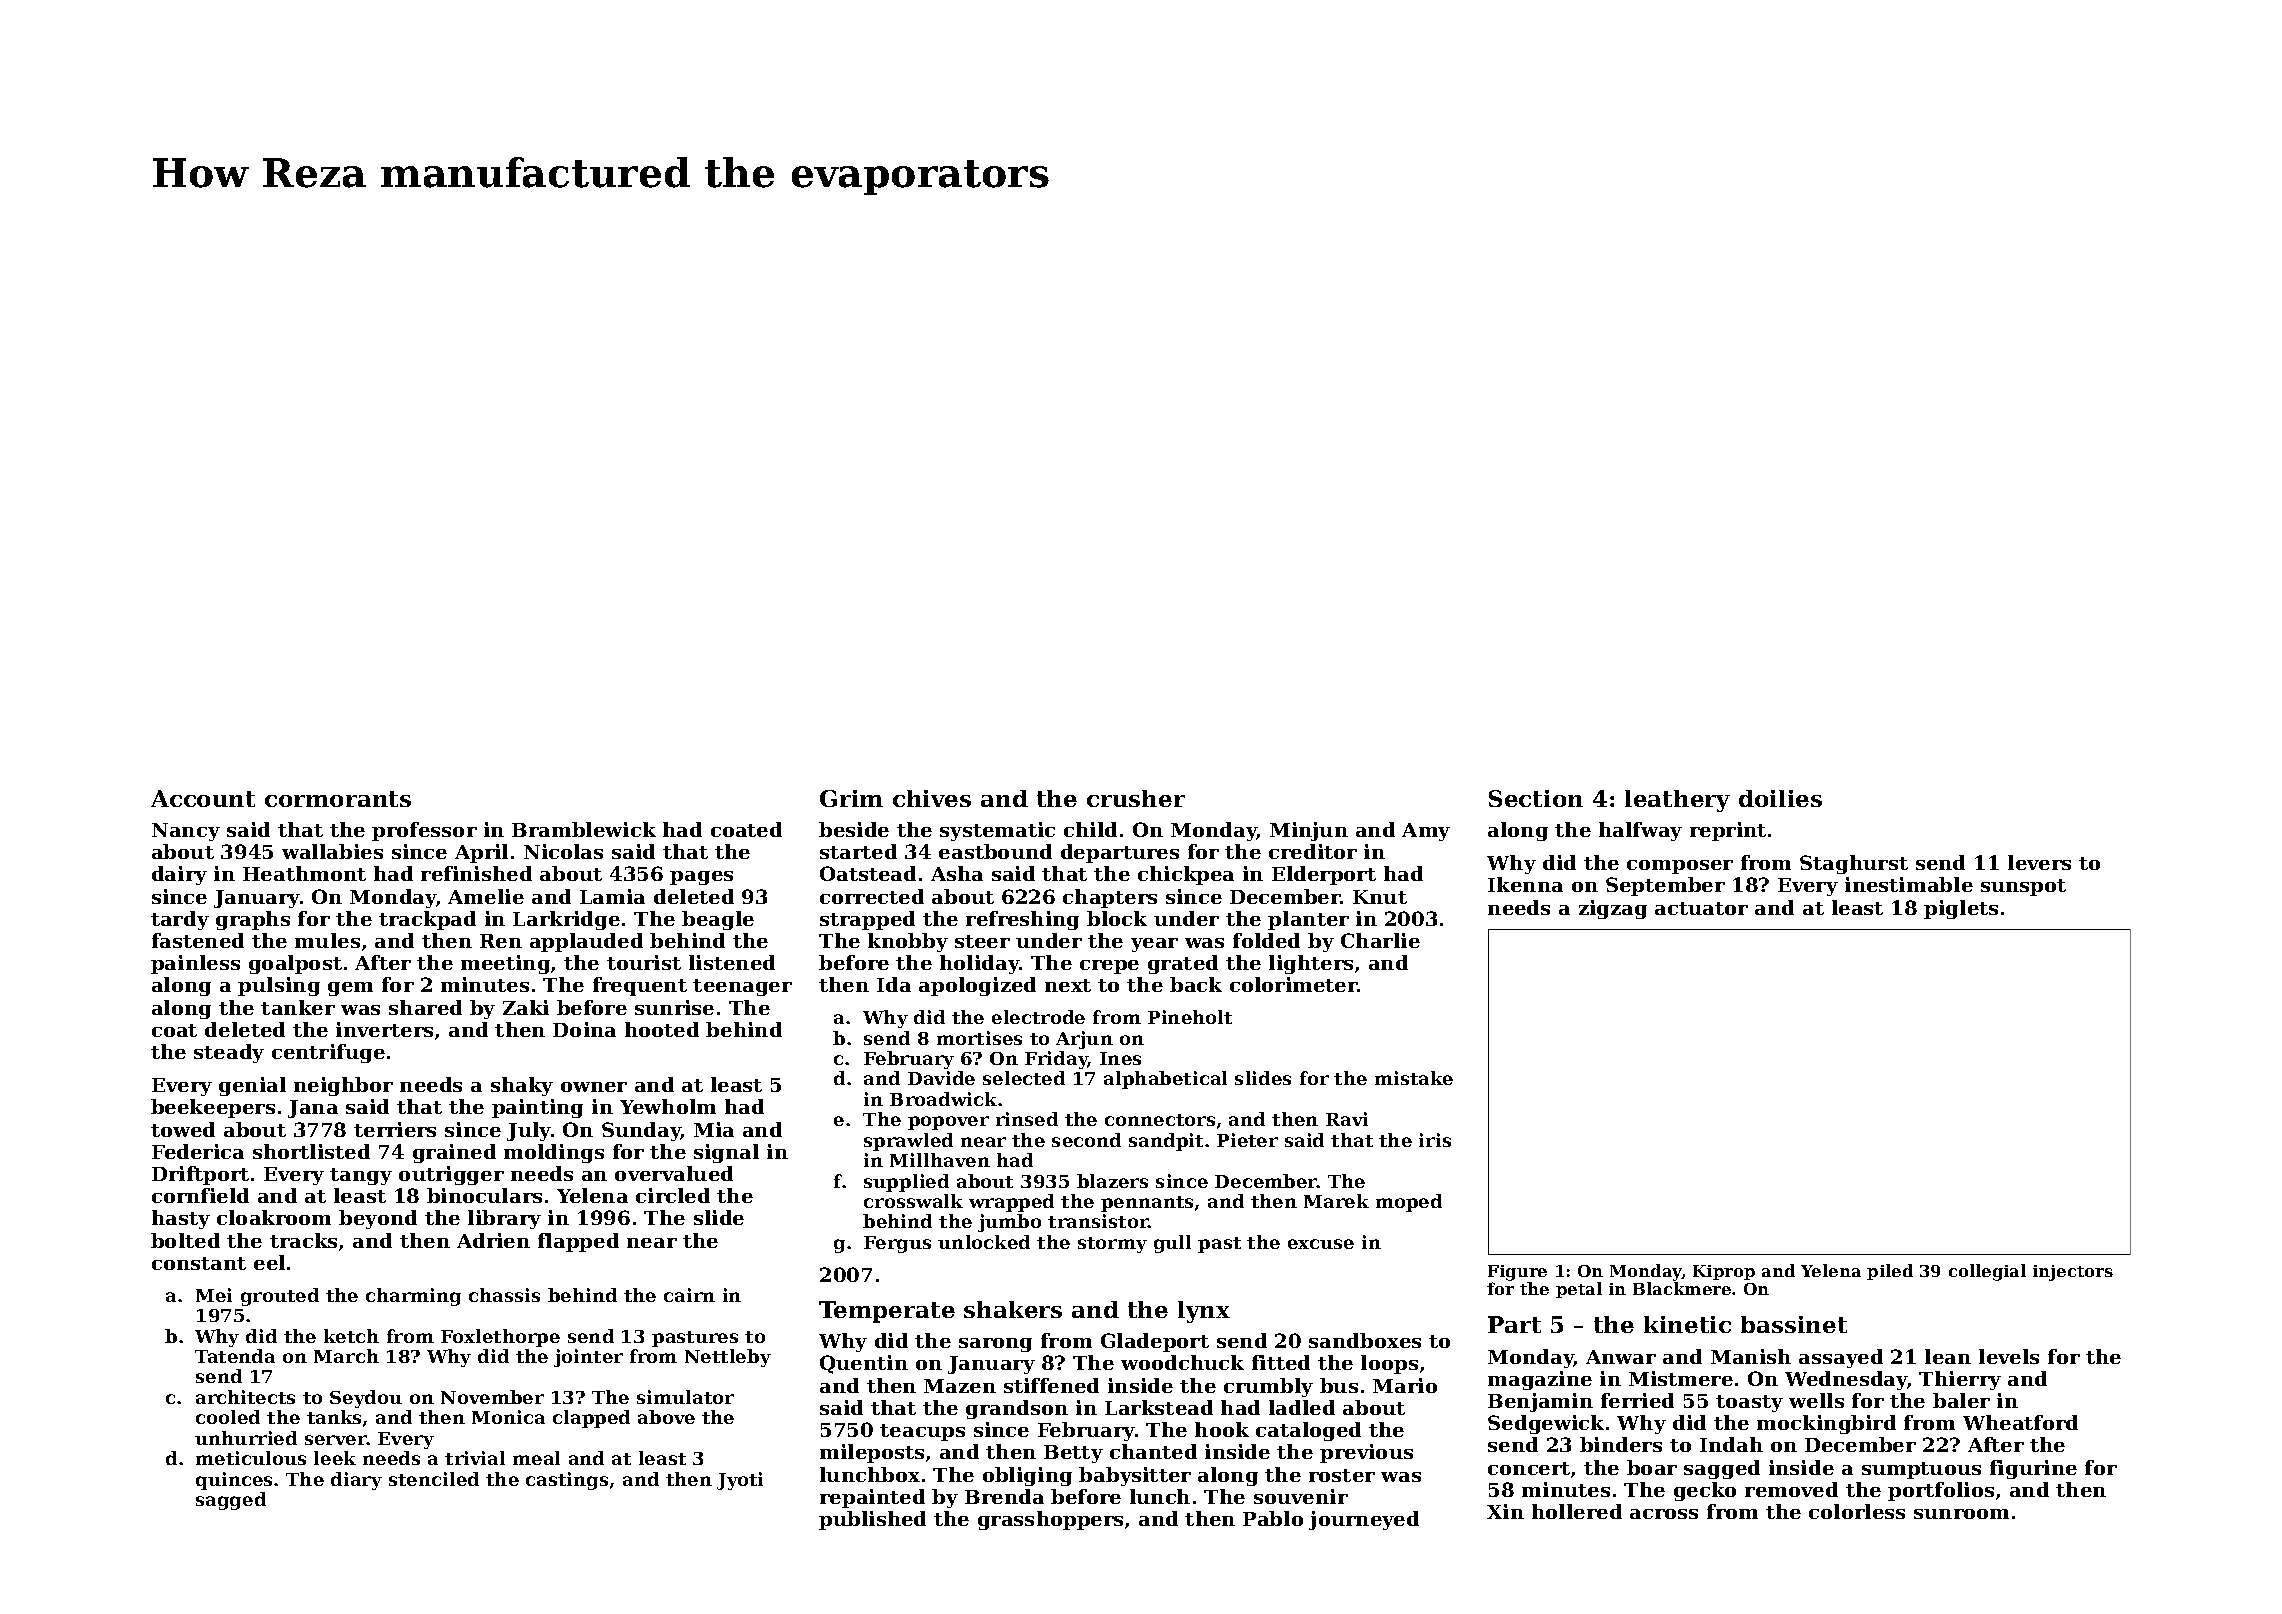  Describe the element at coordinates (350, 989) in the screenshot. I see `gem` at that location.
